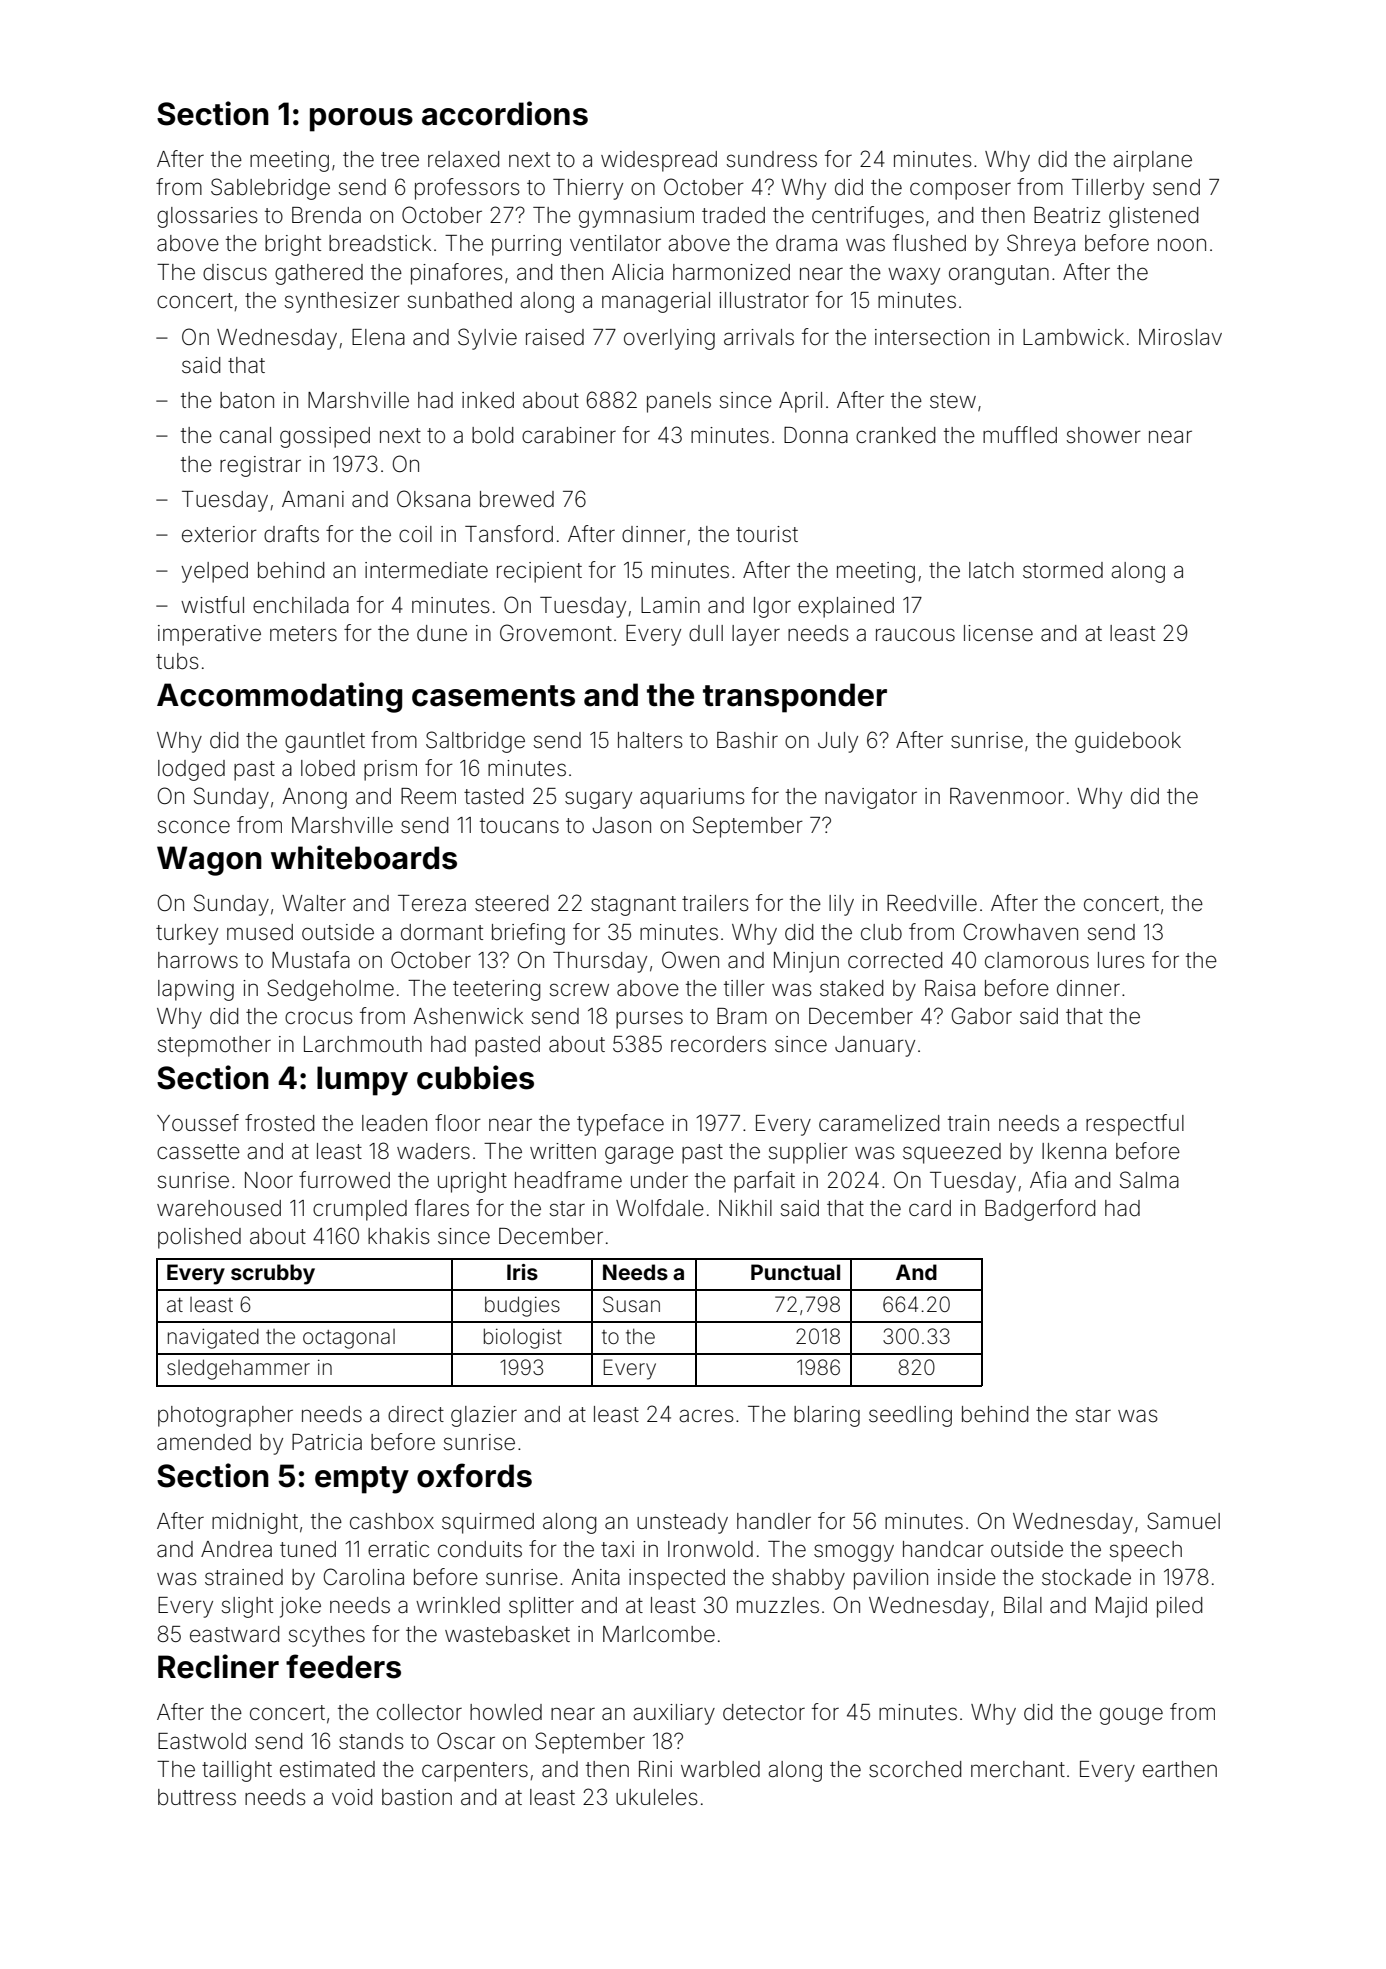 The width and height of the screenshot is (1386, 1969). I want to click on frosted, so click(279, 1123).
